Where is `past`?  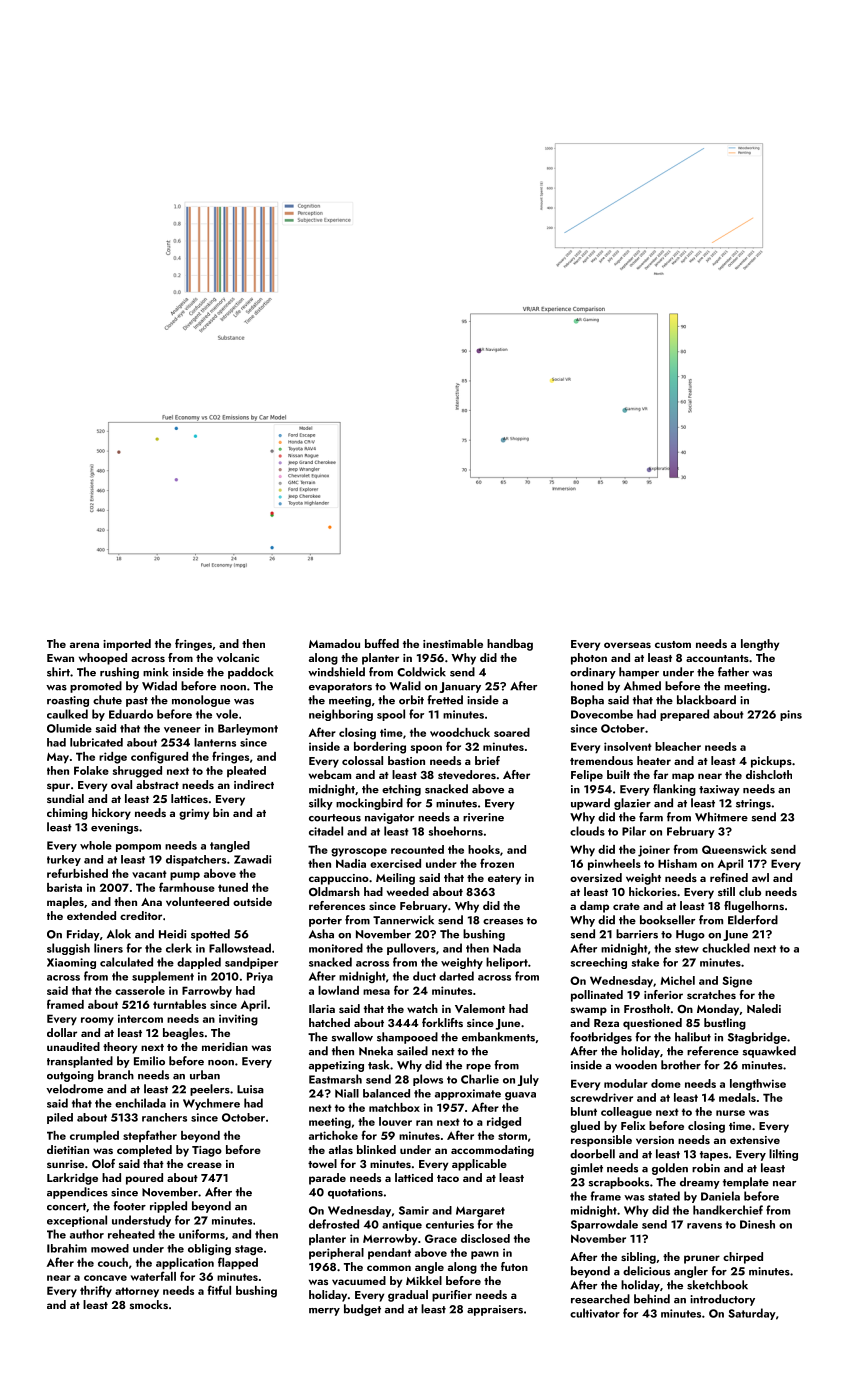
past is located at coordinates (137, 702).
